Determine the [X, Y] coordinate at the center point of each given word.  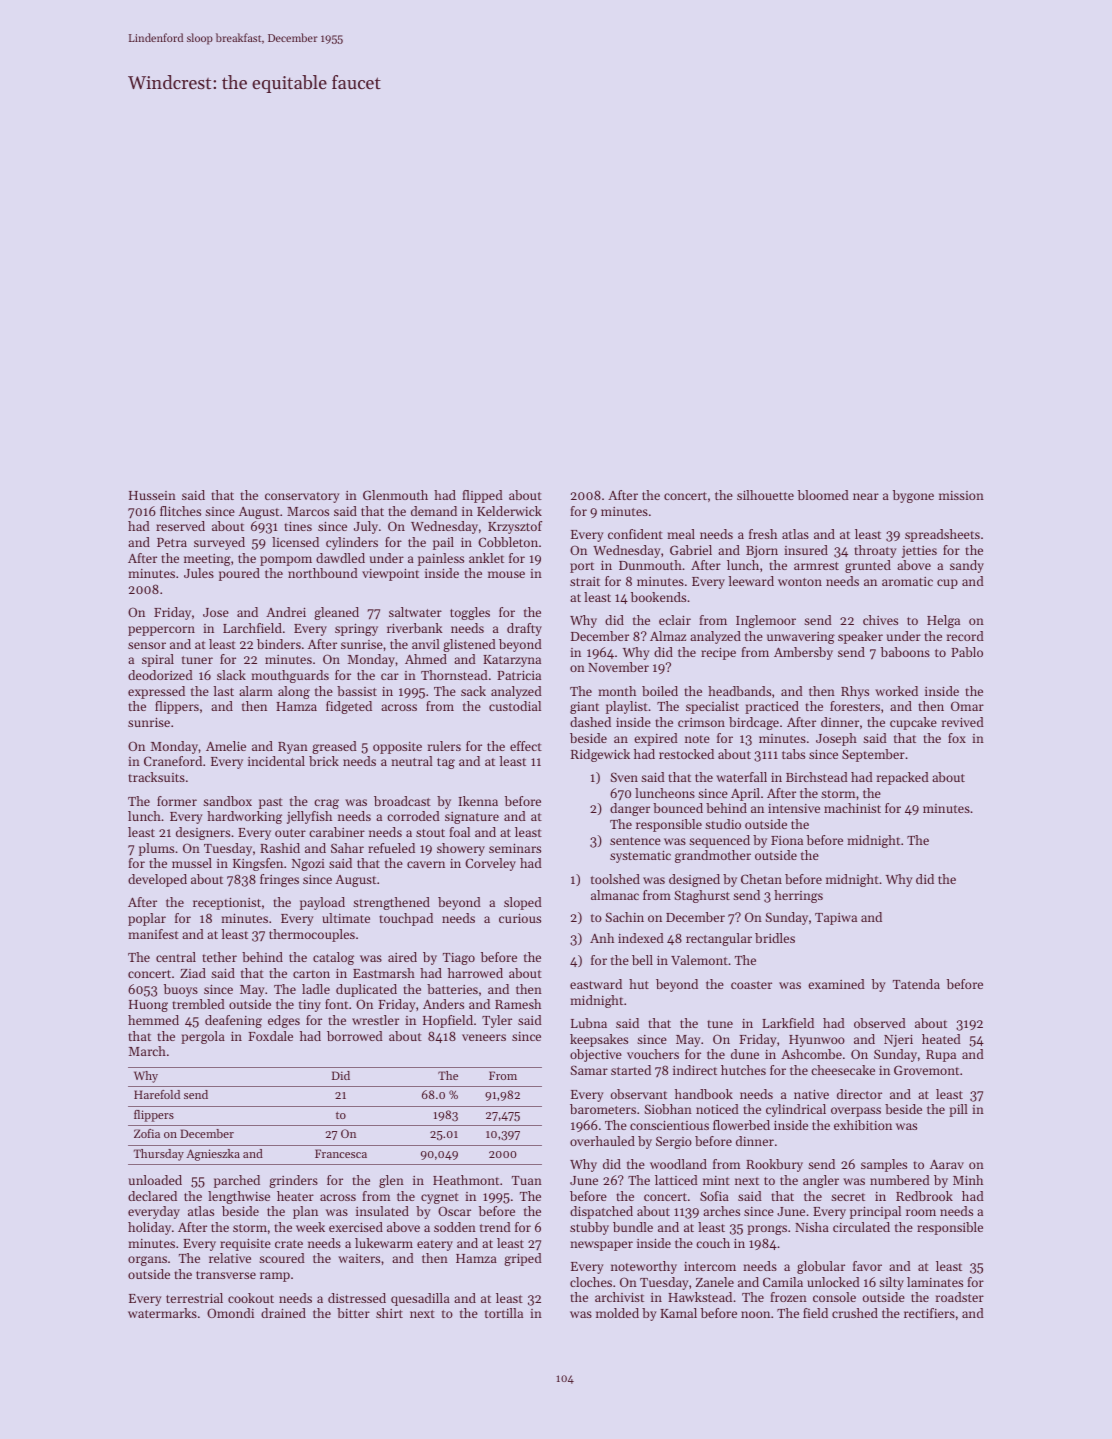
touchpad [406, 919]
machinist [852, 808]
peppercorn [161, 631]
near [866, 496]
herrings [798, 896]
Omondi [230, 1313]
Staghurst [702, 896]
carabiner [337, 832]
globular [821, 1267]
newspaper [601, 1246]
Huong [148, 1006]
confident [635, 534]
